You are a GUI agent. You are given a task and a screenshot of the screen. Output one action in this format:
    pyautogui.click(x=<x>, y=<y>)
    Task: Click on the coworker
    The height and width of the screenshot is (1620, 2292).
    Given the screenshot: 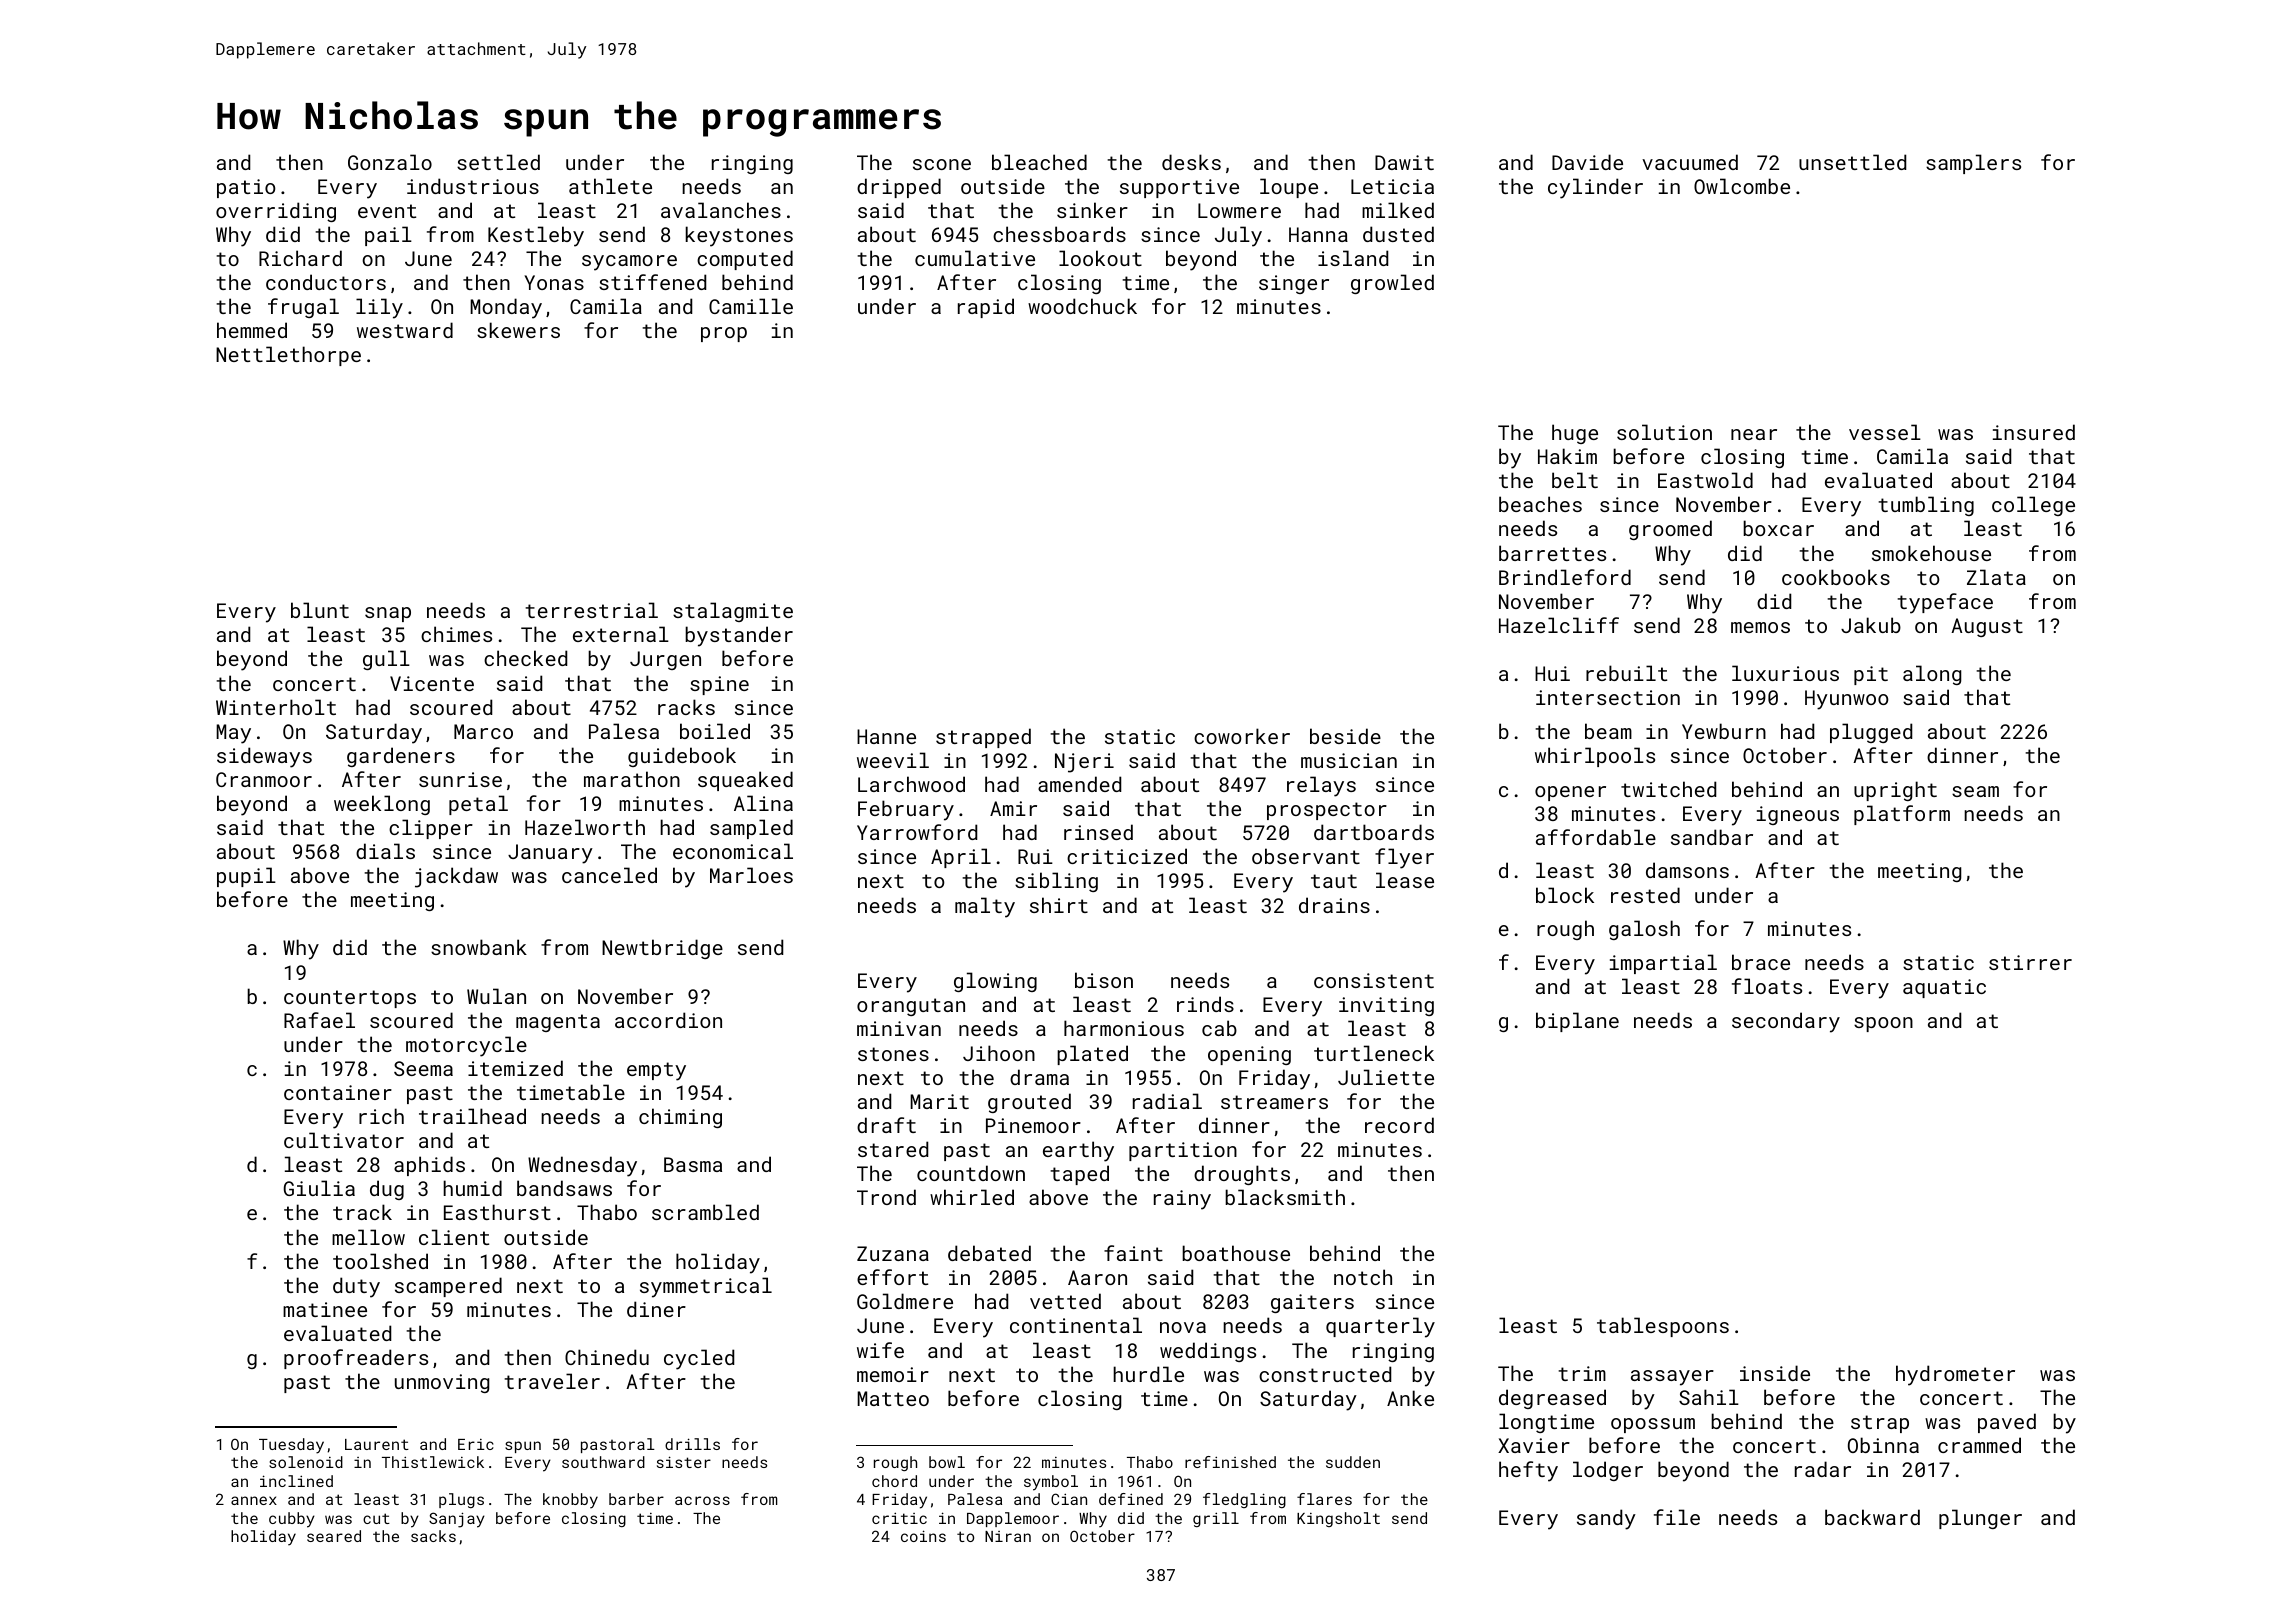 What is the action you would take?
    pyautogui.click(x=1242, y=736)
